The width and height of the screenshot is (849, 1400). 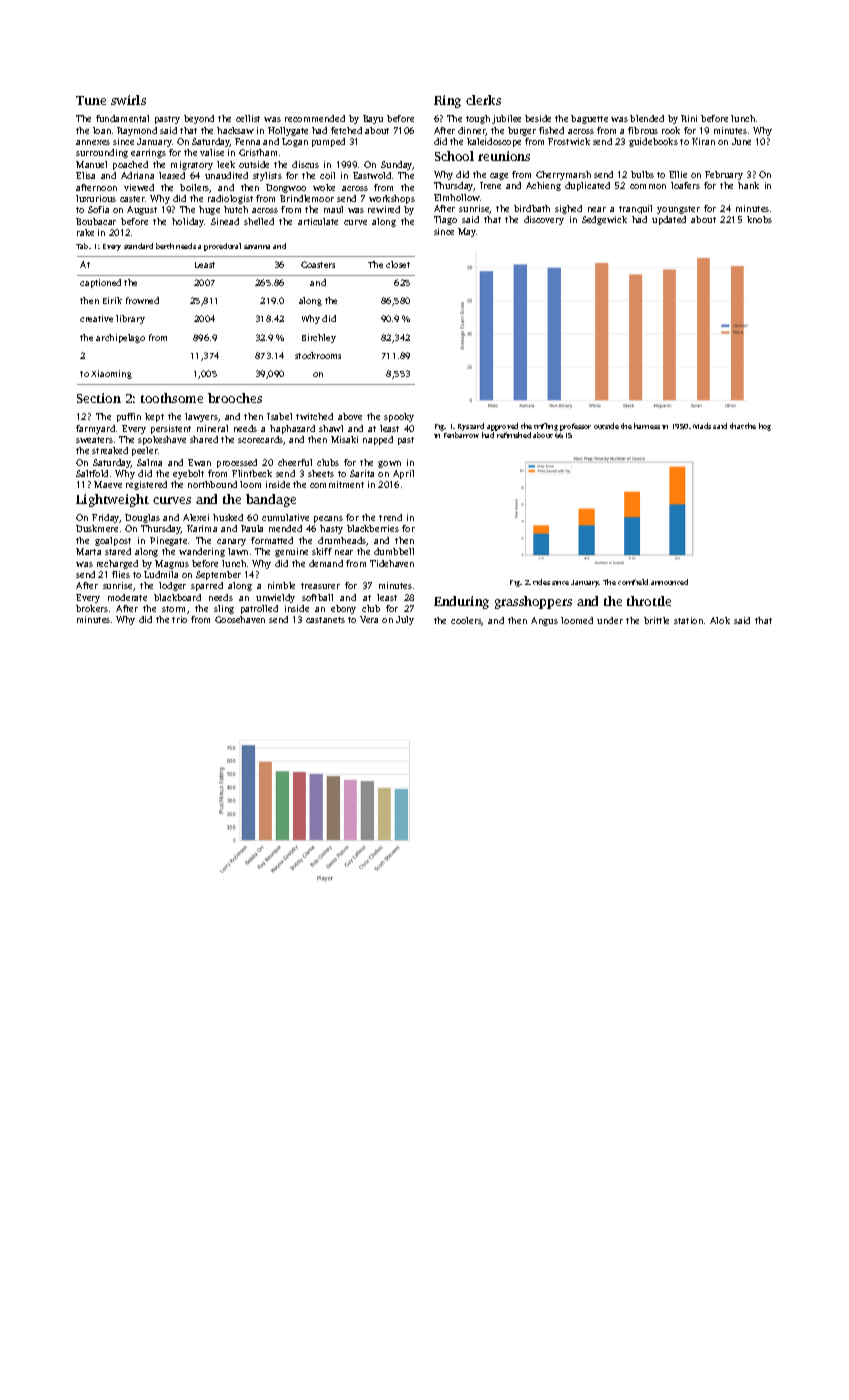 I want to click on discovery, so click(x=544, y=220).
